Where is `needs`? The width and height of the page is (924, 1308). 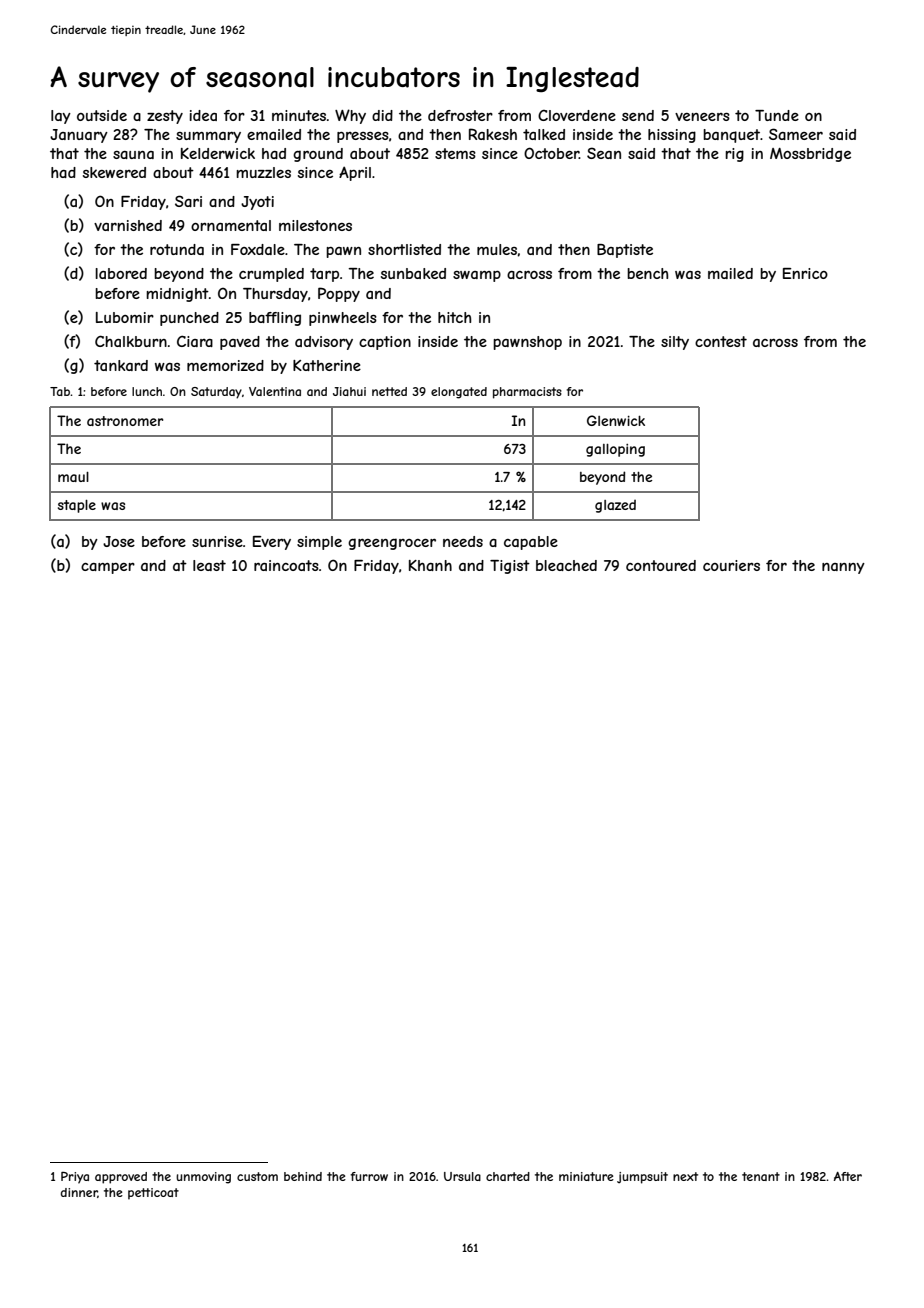
needs is located at coordinates (463, 541).
